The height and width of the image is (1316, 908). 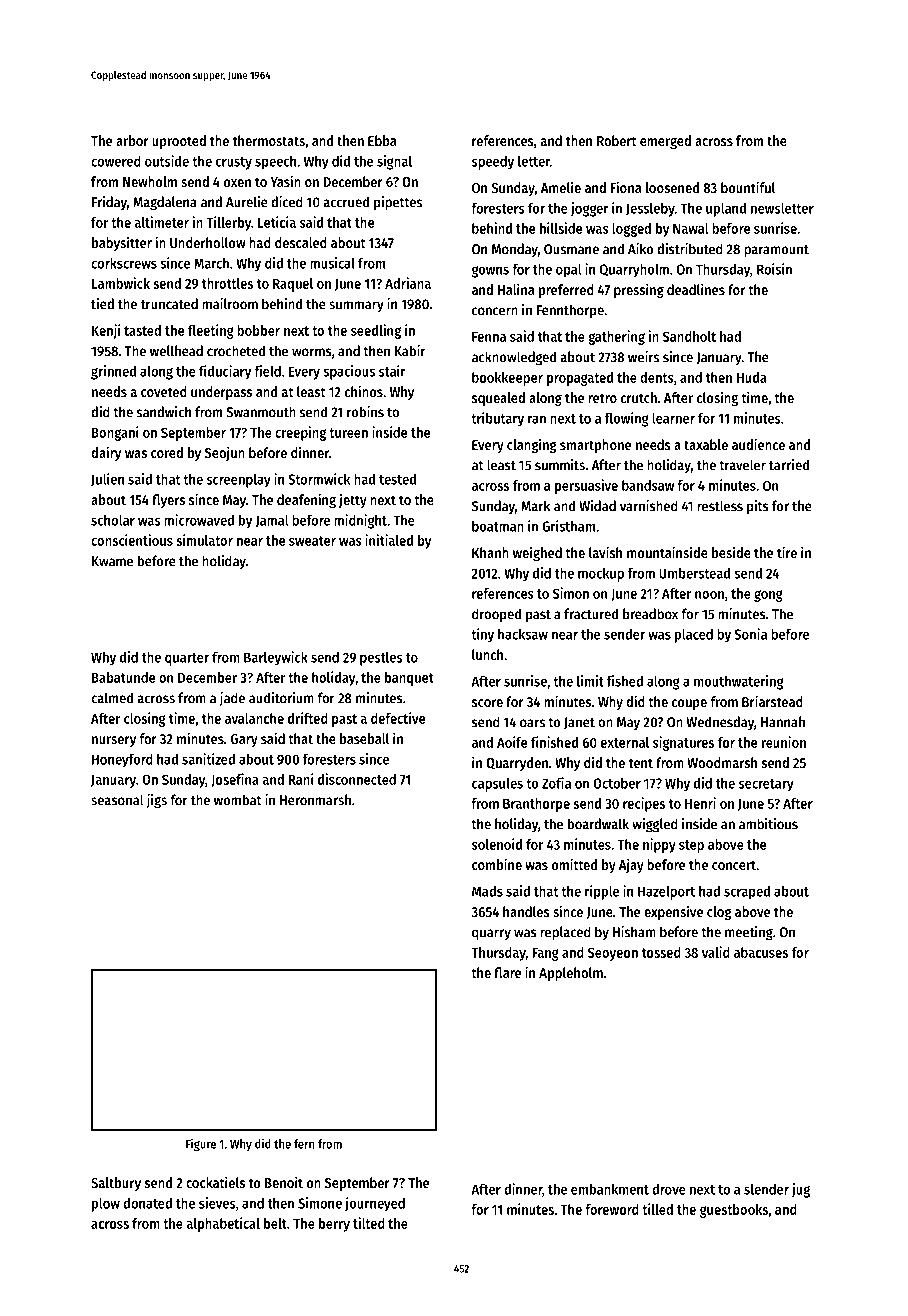 What do you see at coordinates (752, 377) in the image?
I see `Huda` at bounding box center [752, 377].
